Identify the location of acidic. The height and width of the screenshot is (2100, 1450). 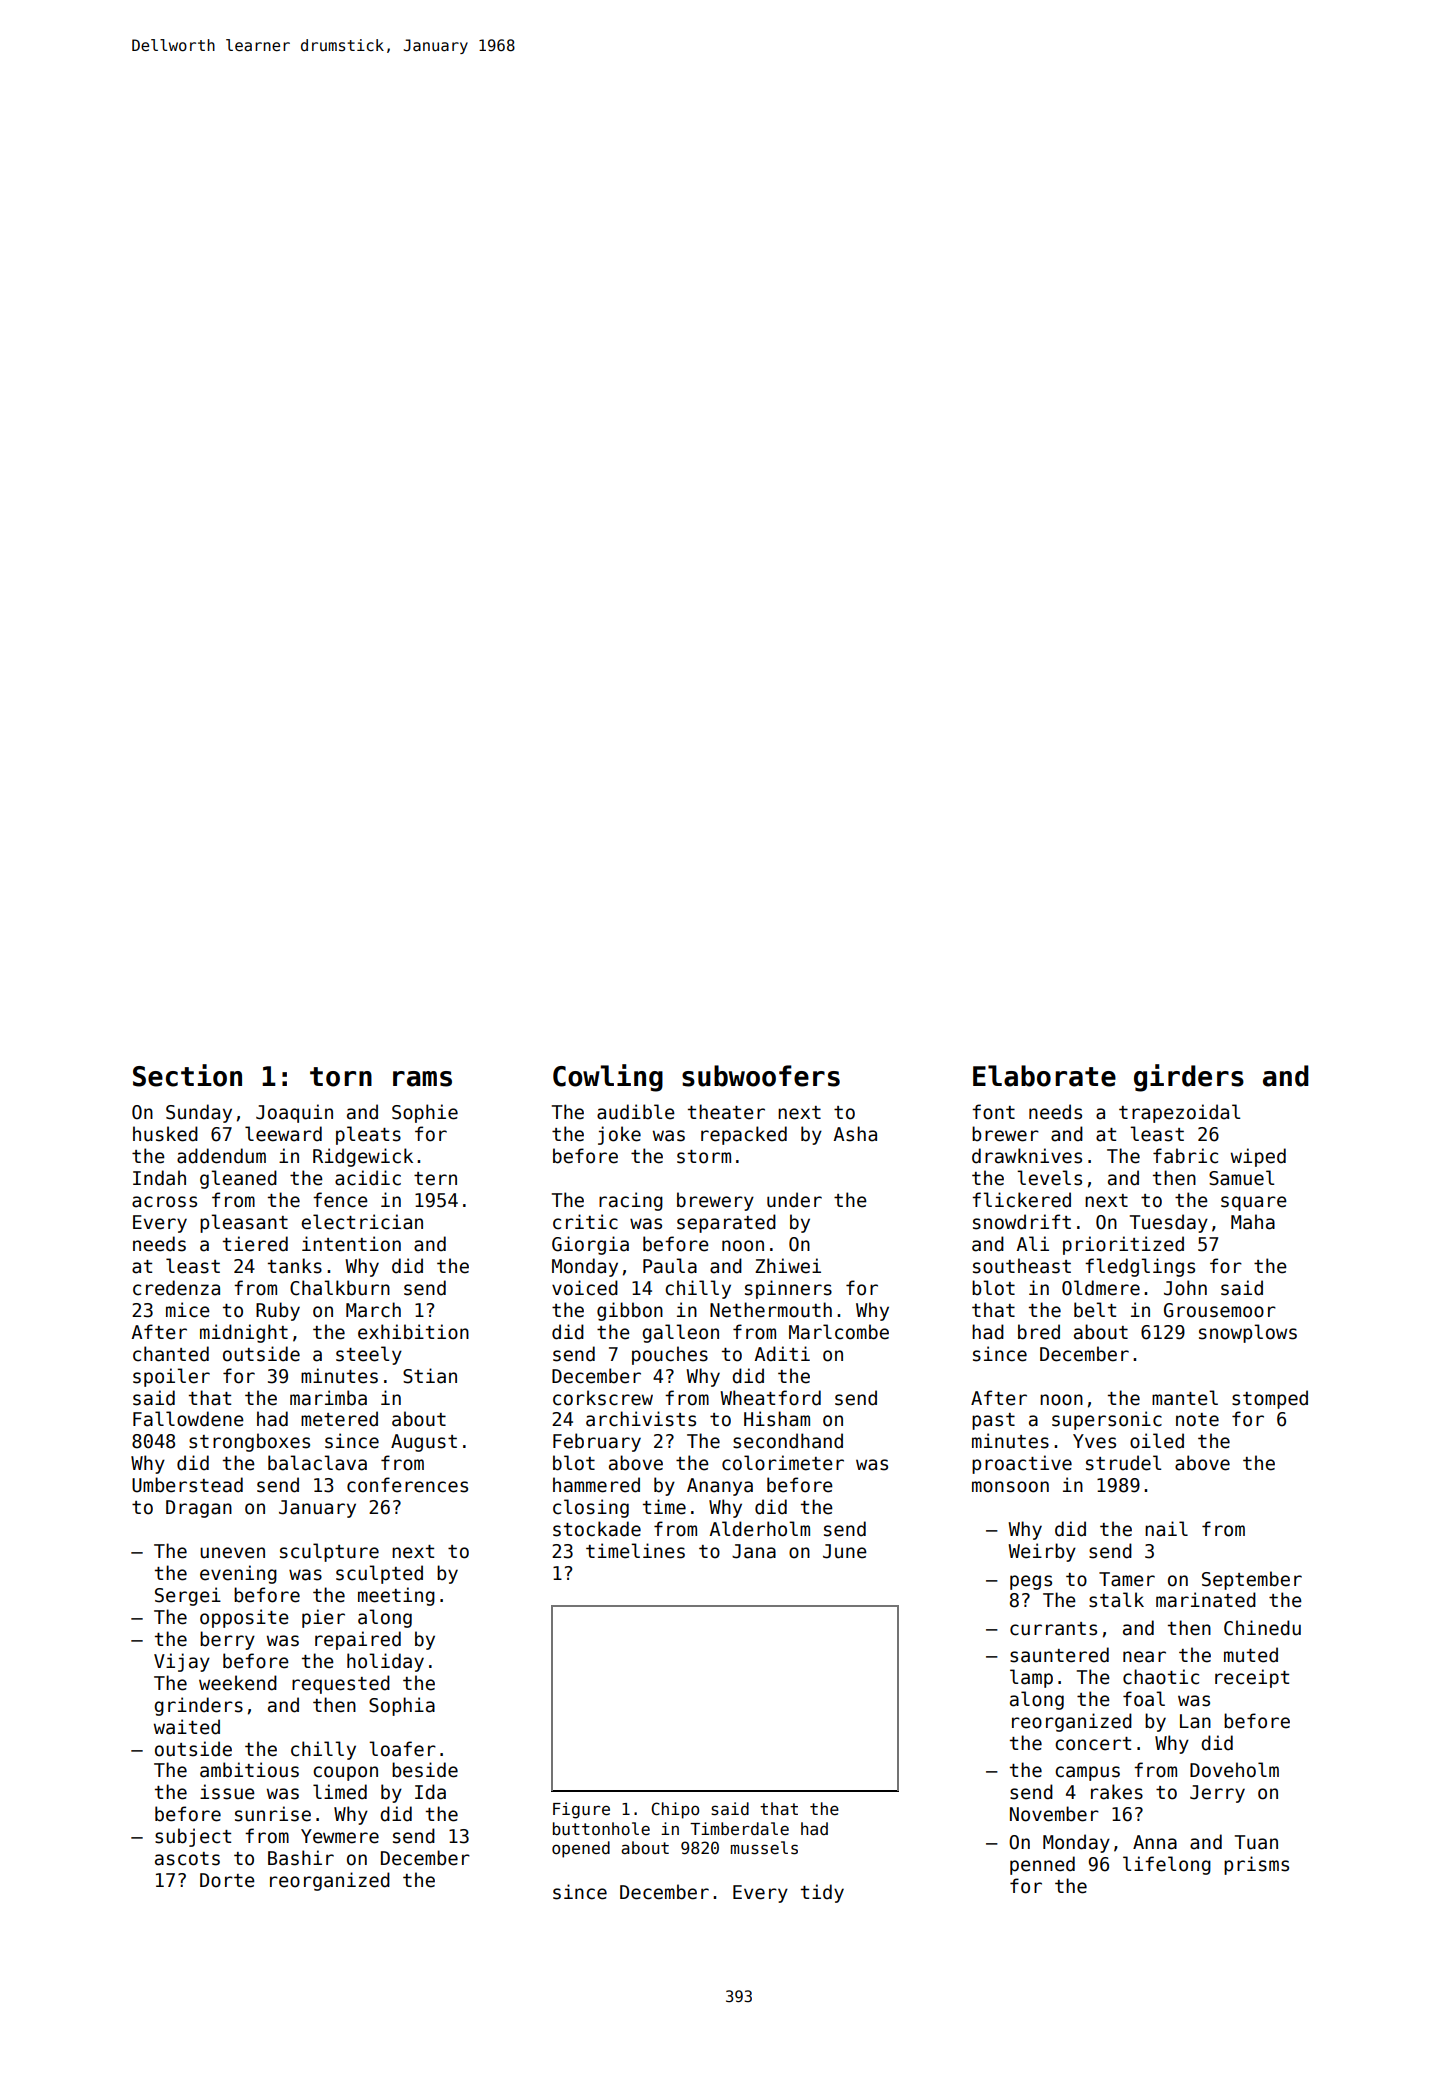
(368, 1178).
